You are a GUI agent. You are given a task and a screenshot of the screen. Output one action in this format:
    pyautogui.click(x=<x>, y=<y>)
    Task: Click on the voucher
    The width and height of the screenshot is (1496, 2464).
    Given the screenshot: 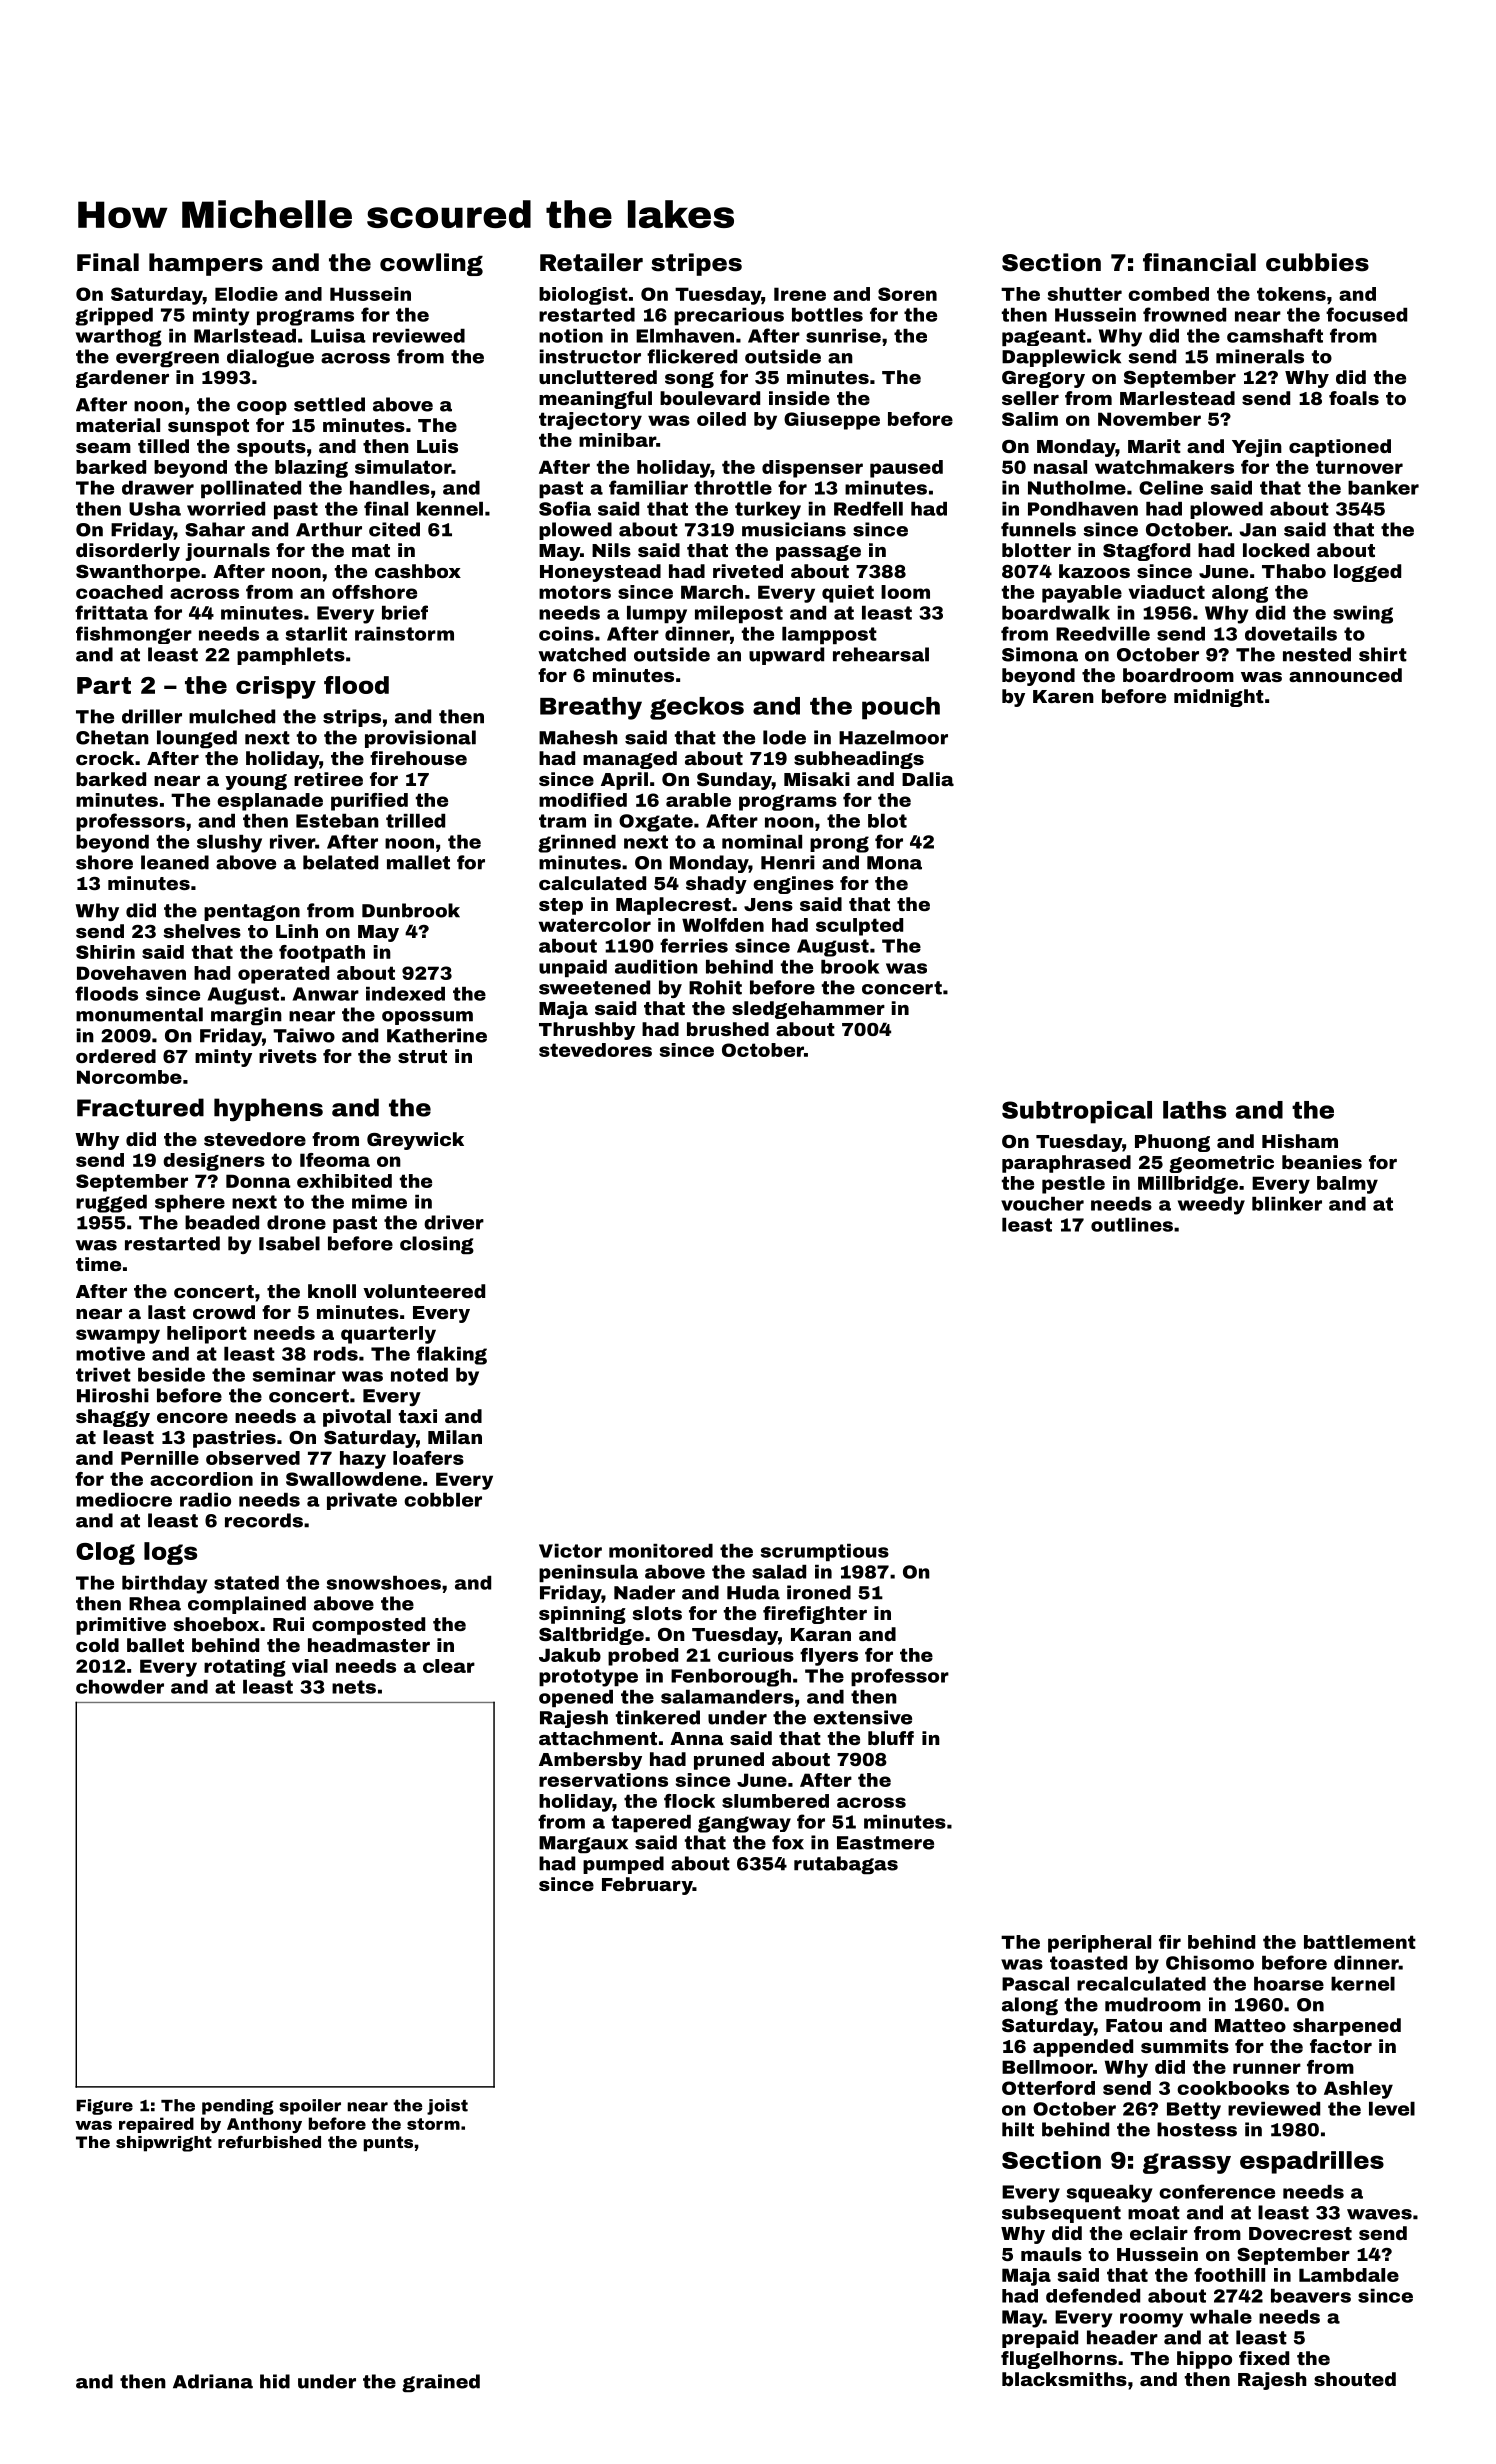 What is the action you would take?
    pyautogui.click(x=1042, y=1204)
